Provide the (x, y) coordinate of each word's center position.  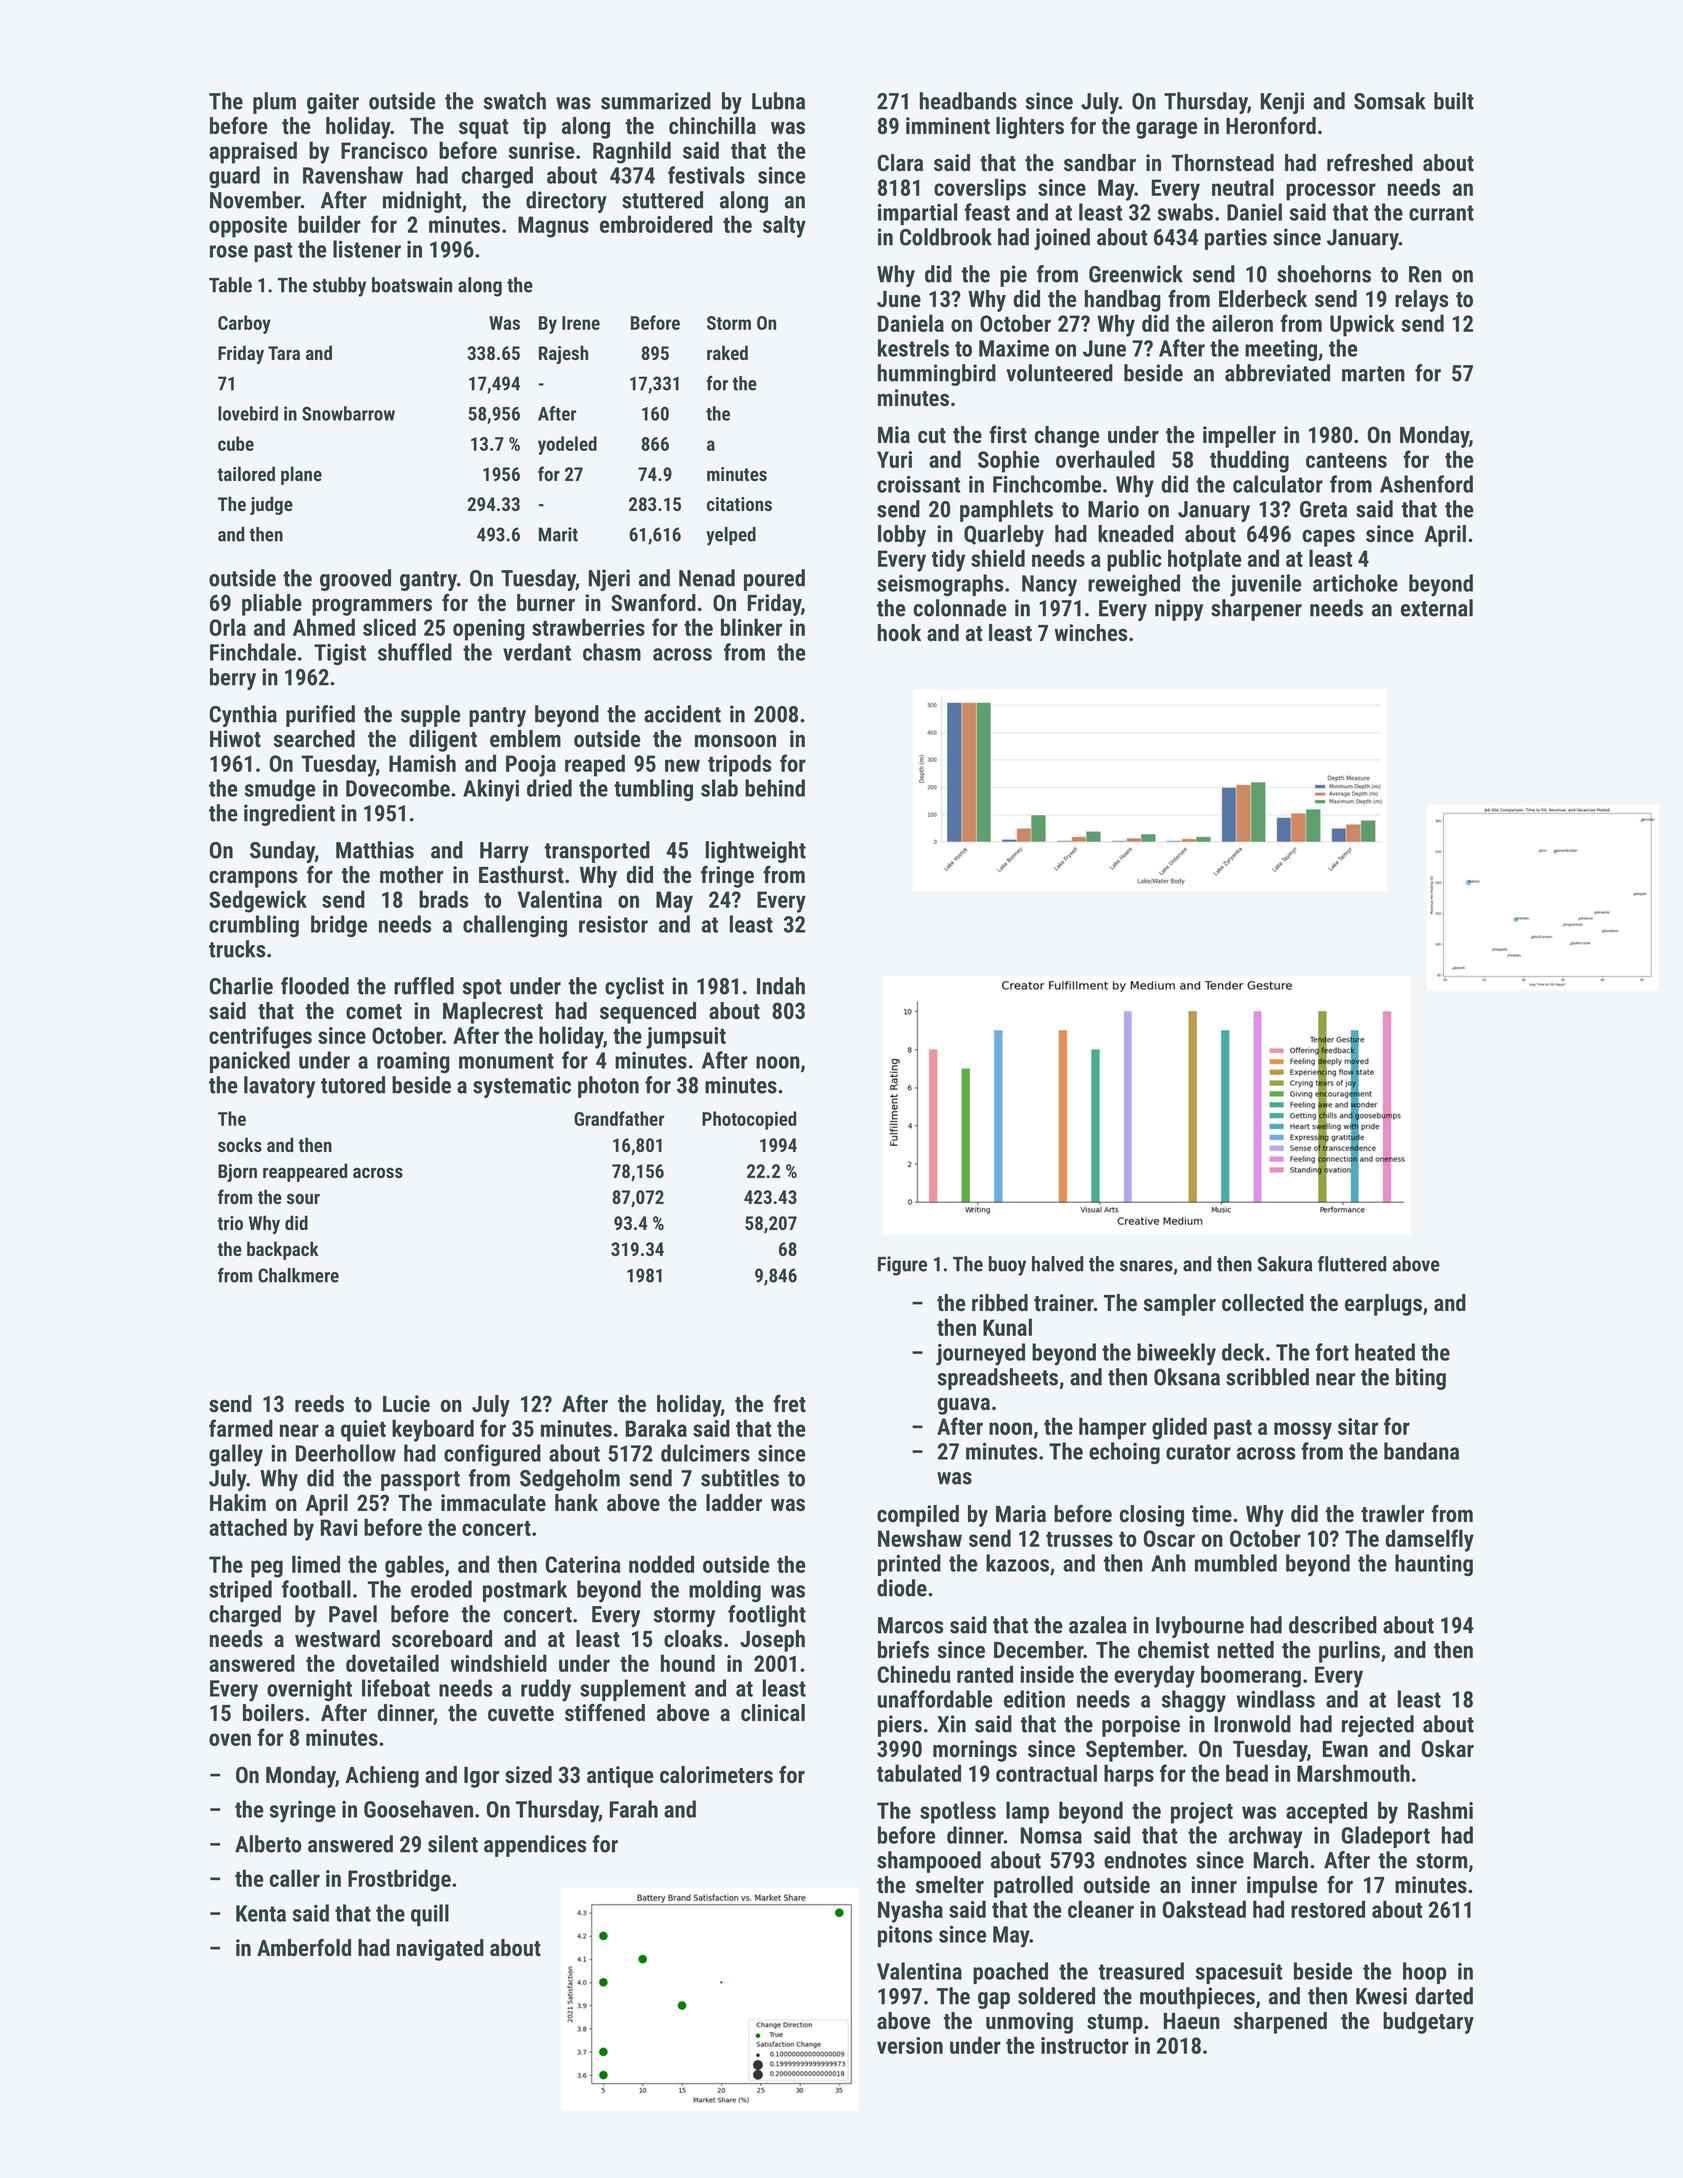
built (1454, 101)
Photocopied (749, 1120)
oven (230, 1739)
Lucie (406, 1403)
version (910, 2045)
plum (274, 103)
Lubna (778, 101)
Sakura (1284, 1264)
